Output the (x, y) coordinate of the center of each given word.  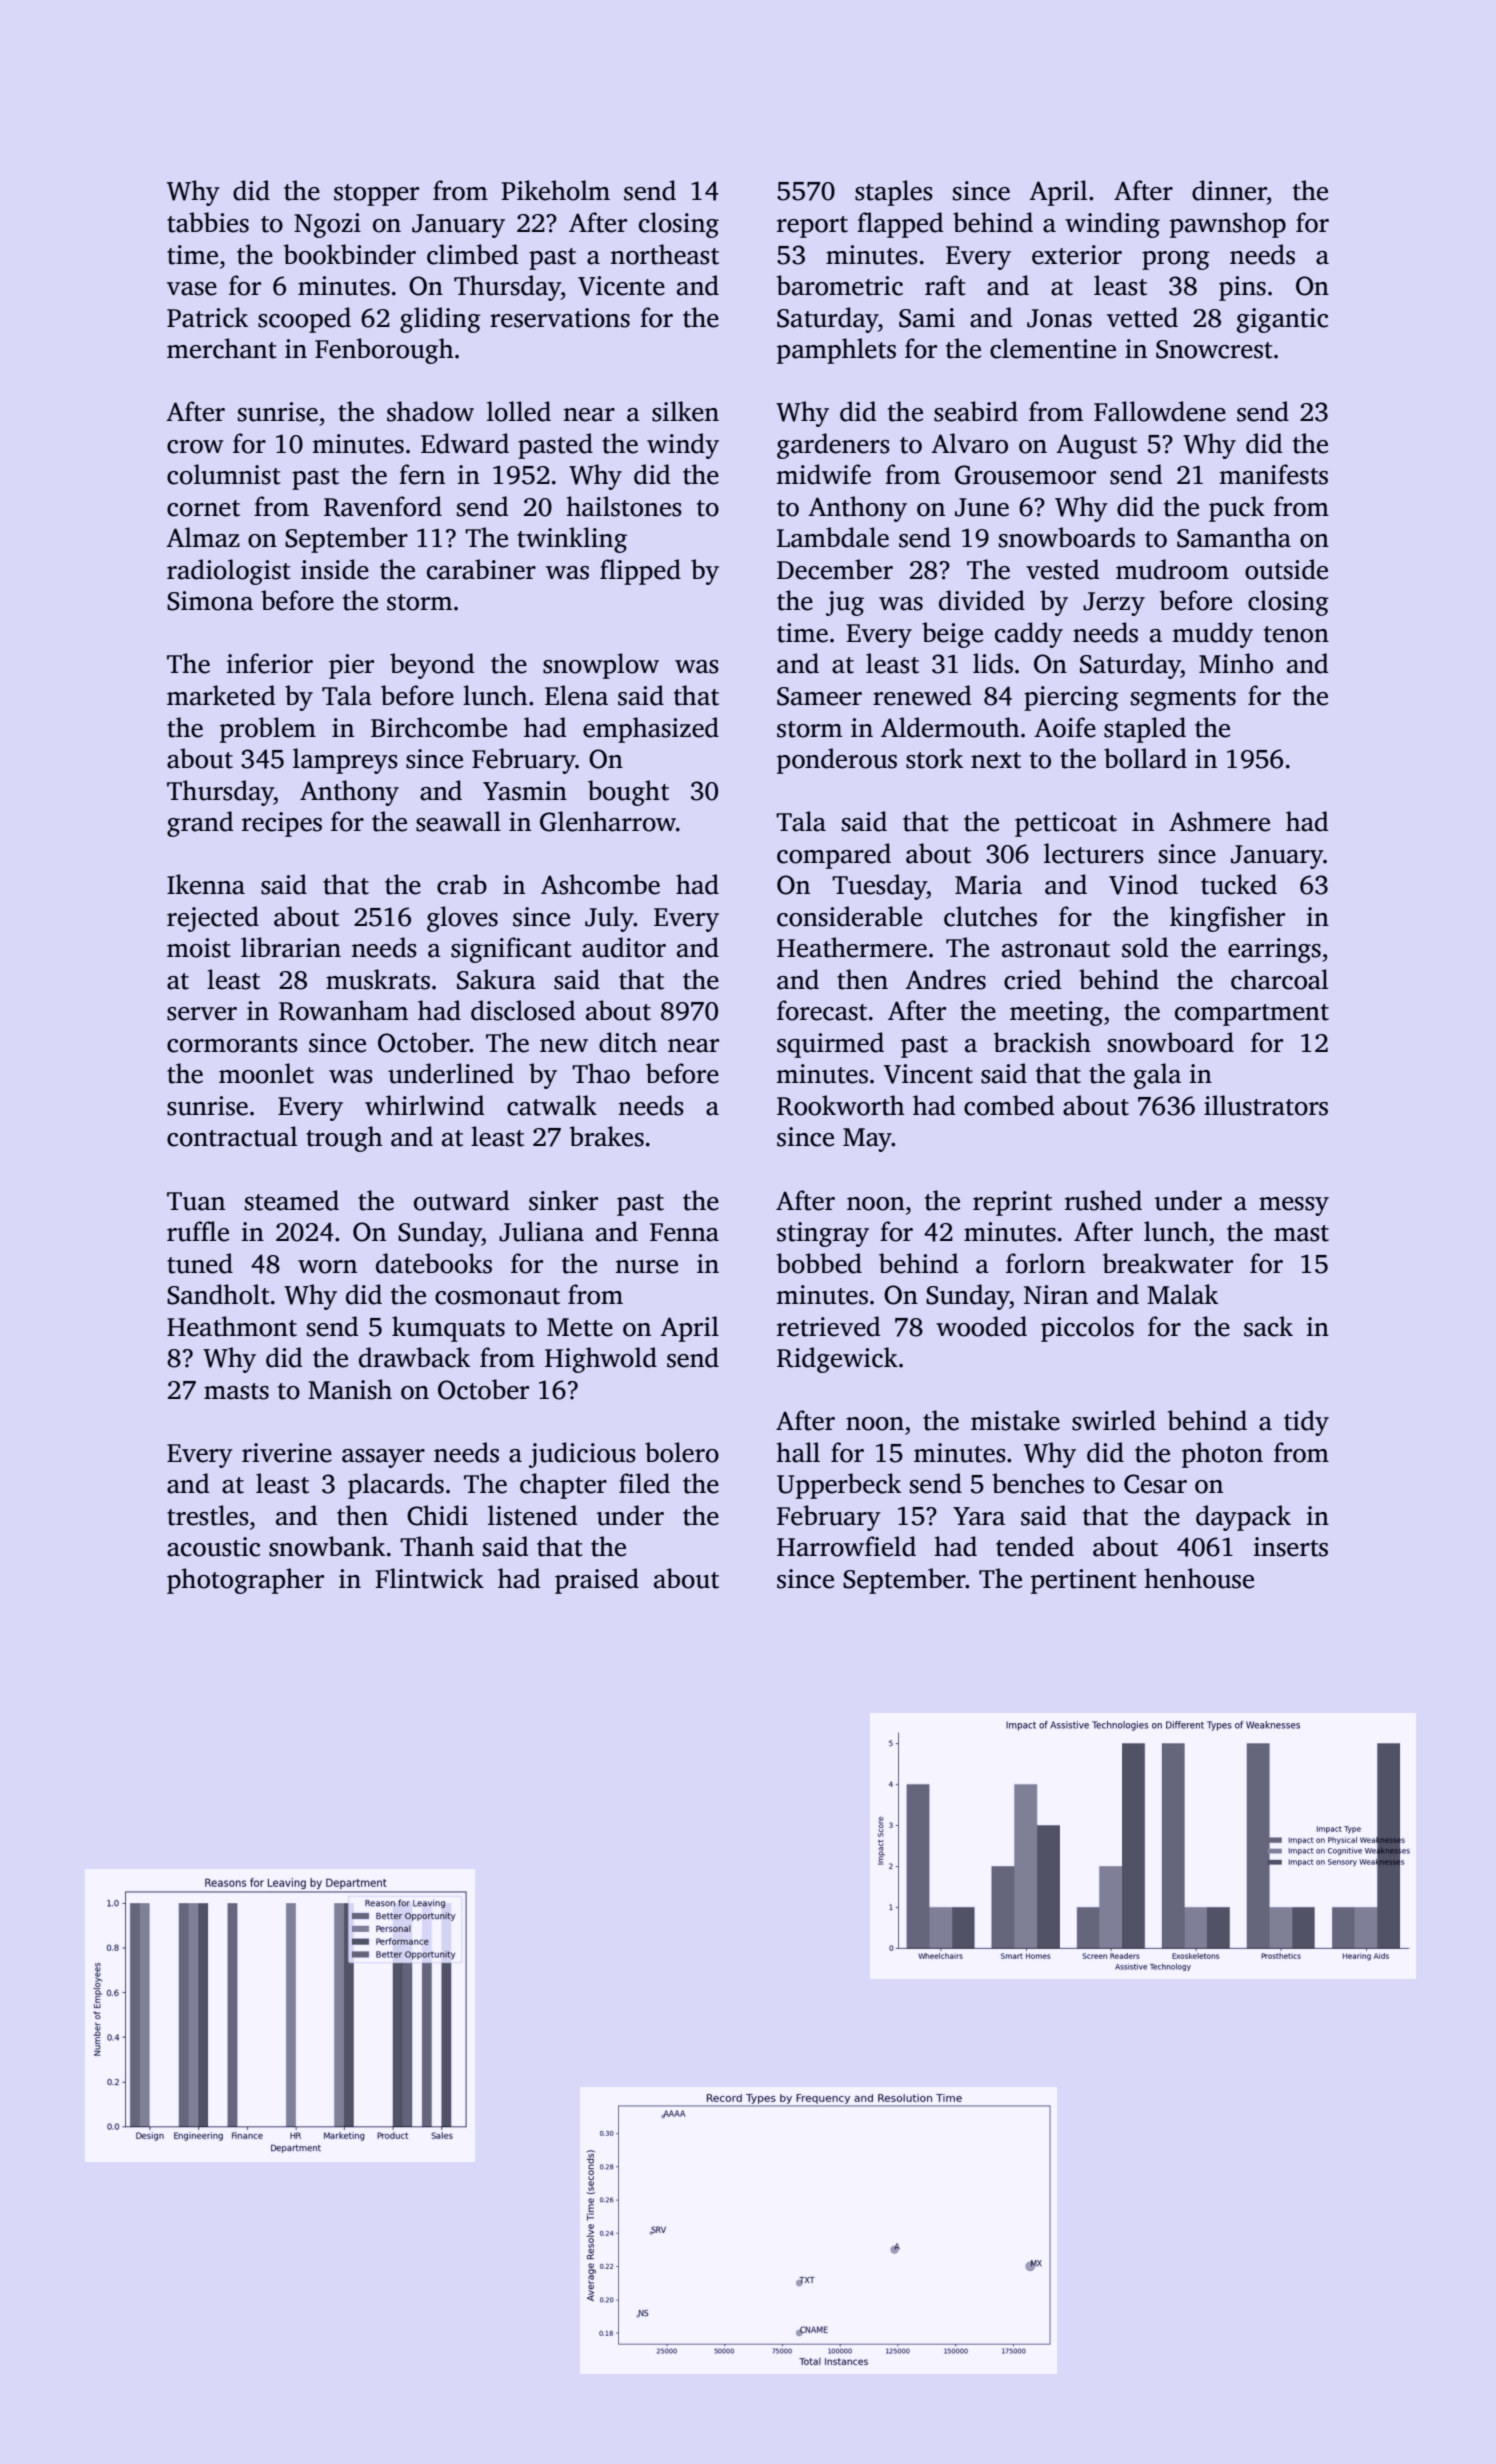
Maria (988, 885)
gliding (440, 320)
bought (628, 793)
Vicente (621, 286)
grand (200, 824)
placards (396, 1486)
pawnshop (1228, 225)
